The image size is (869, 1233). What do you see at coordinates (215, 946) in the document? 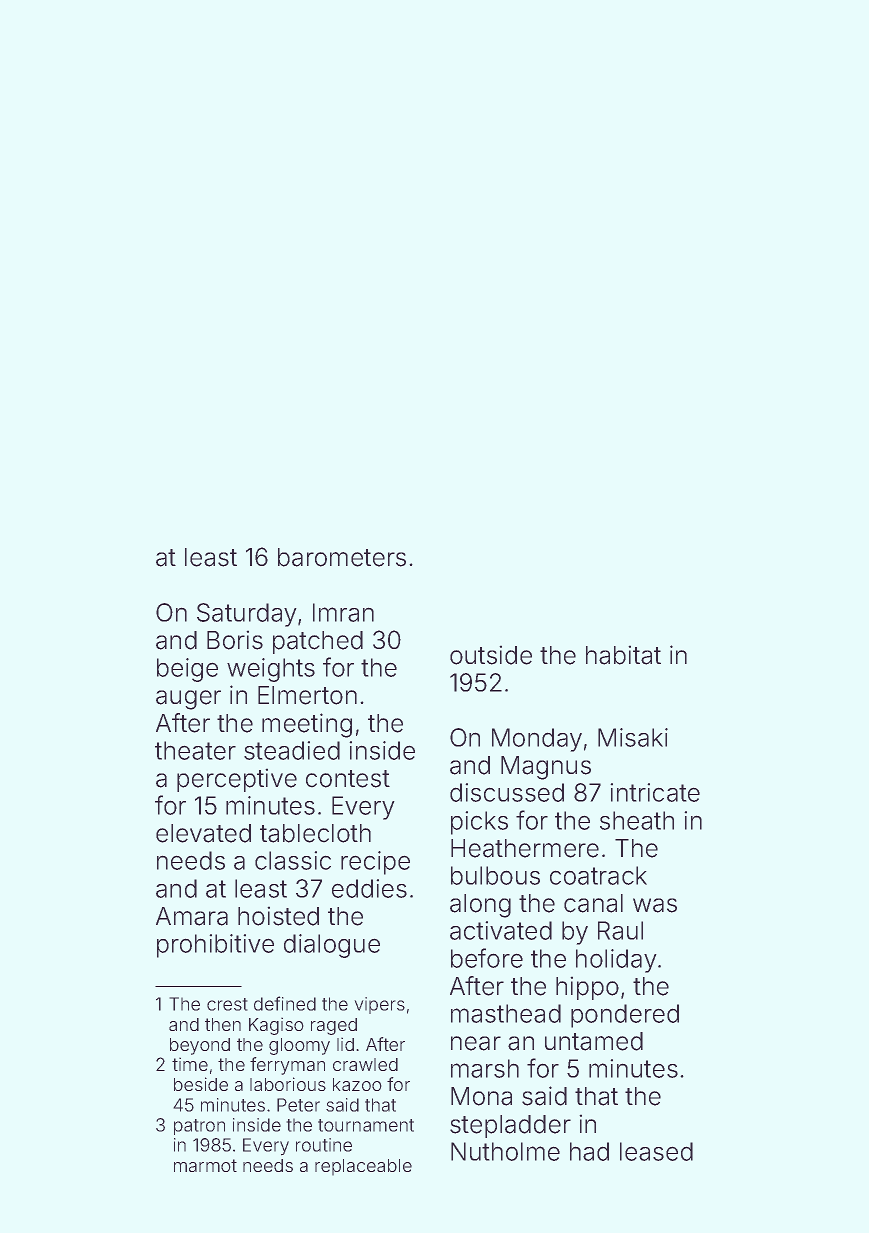
I see `prohibitive` at bounding box center [215, 946].
